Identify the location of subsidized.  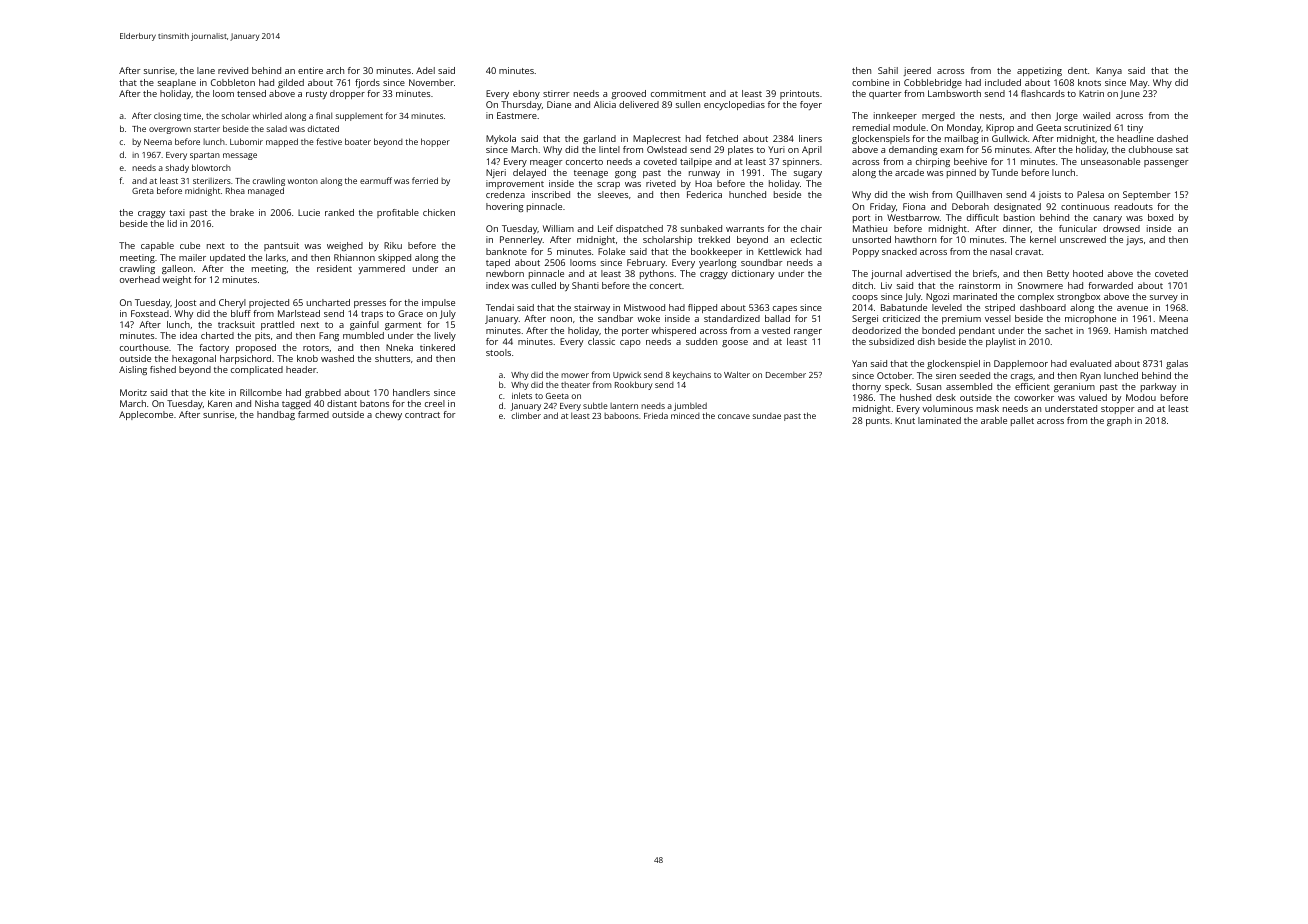
(891, 341).
